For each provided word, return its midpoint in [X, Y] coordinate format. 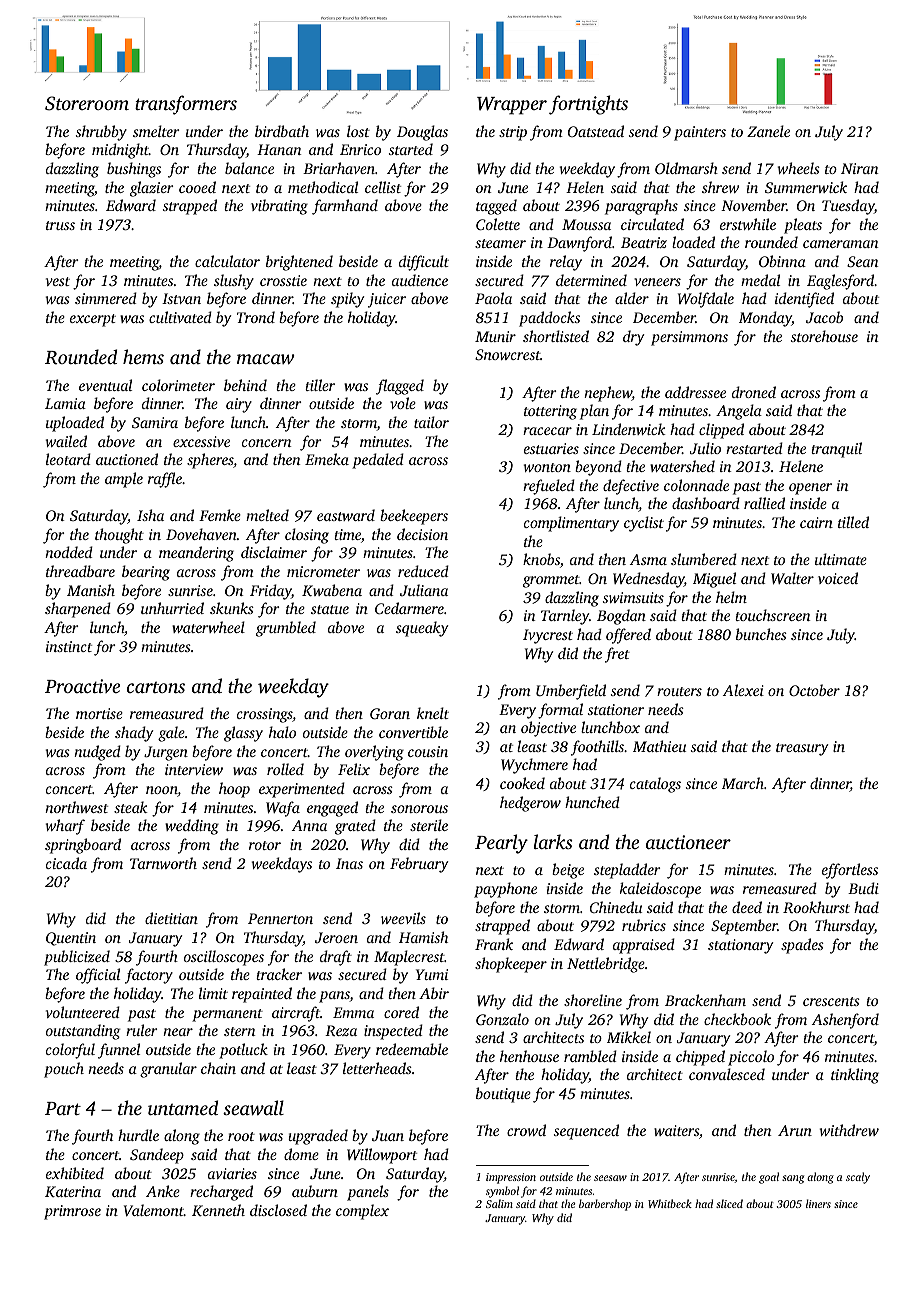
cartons [156, 687]
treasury [802, 749]
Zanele [768, 131]
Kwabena [332, 590]
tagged [496, 207]
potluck [243, 1051]
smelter [156, 131]
